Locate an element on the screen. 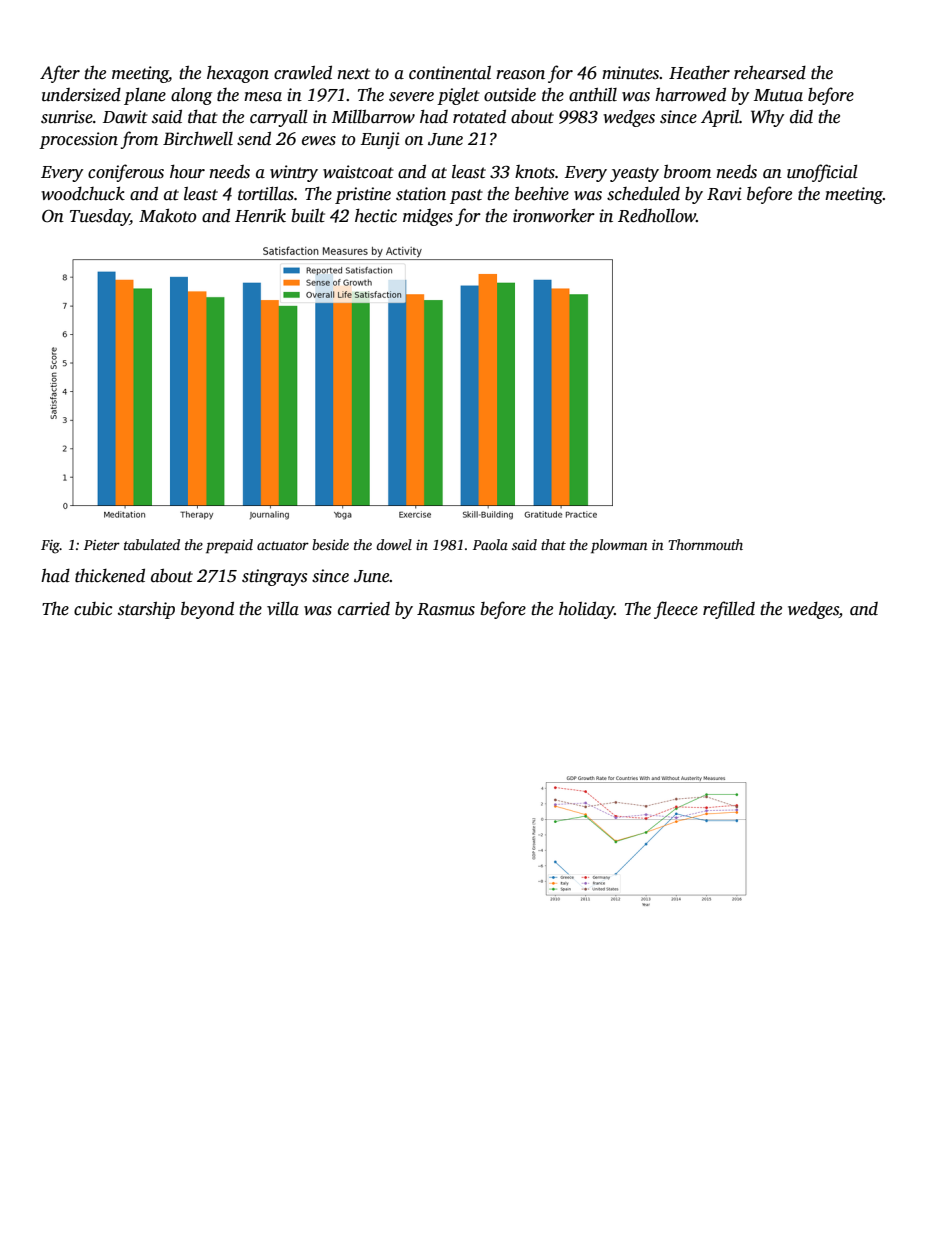  midges is located at coordinates (428, 217).
